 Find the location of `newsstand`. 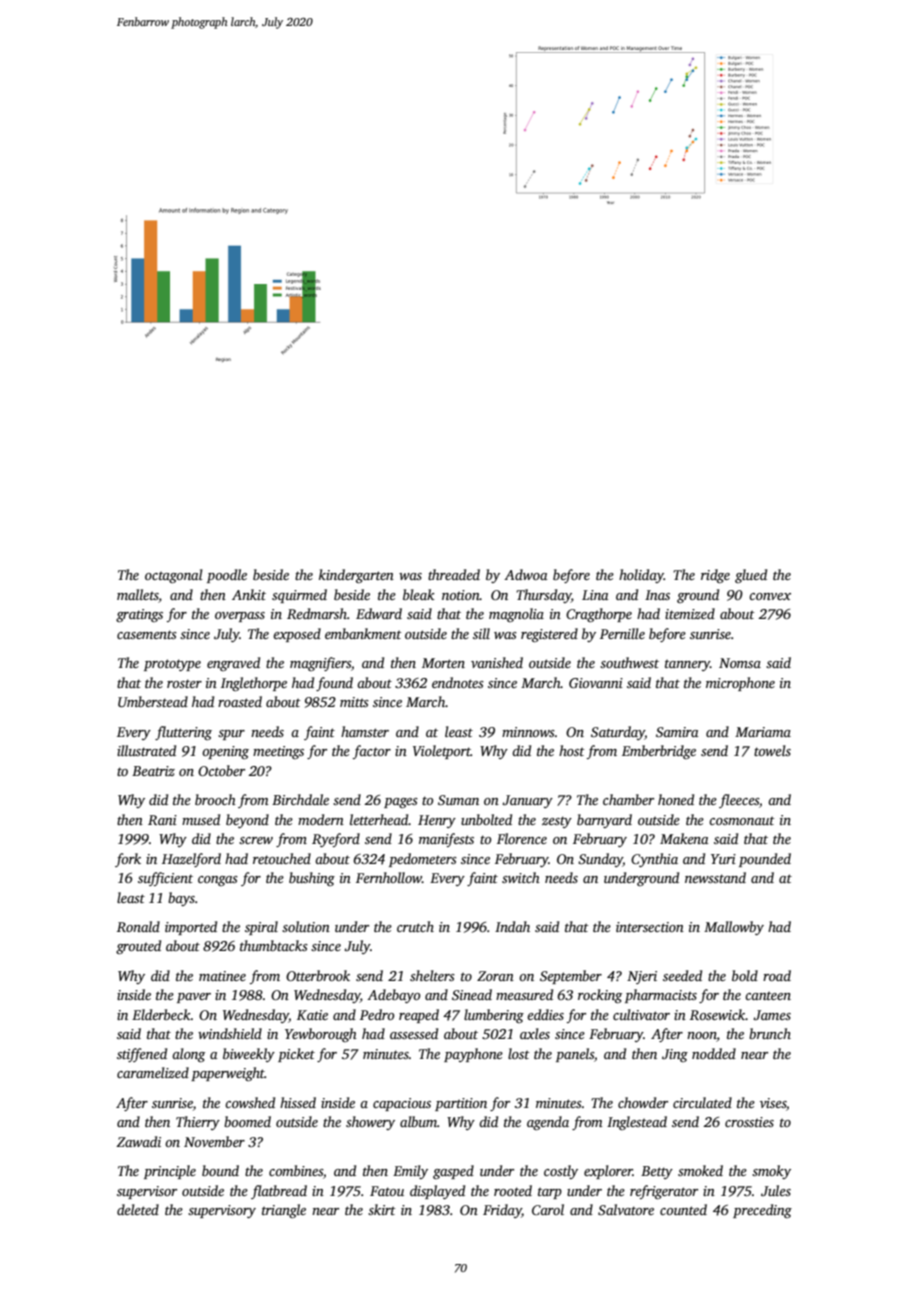

newsstand is located at coordinates (715, 877).
